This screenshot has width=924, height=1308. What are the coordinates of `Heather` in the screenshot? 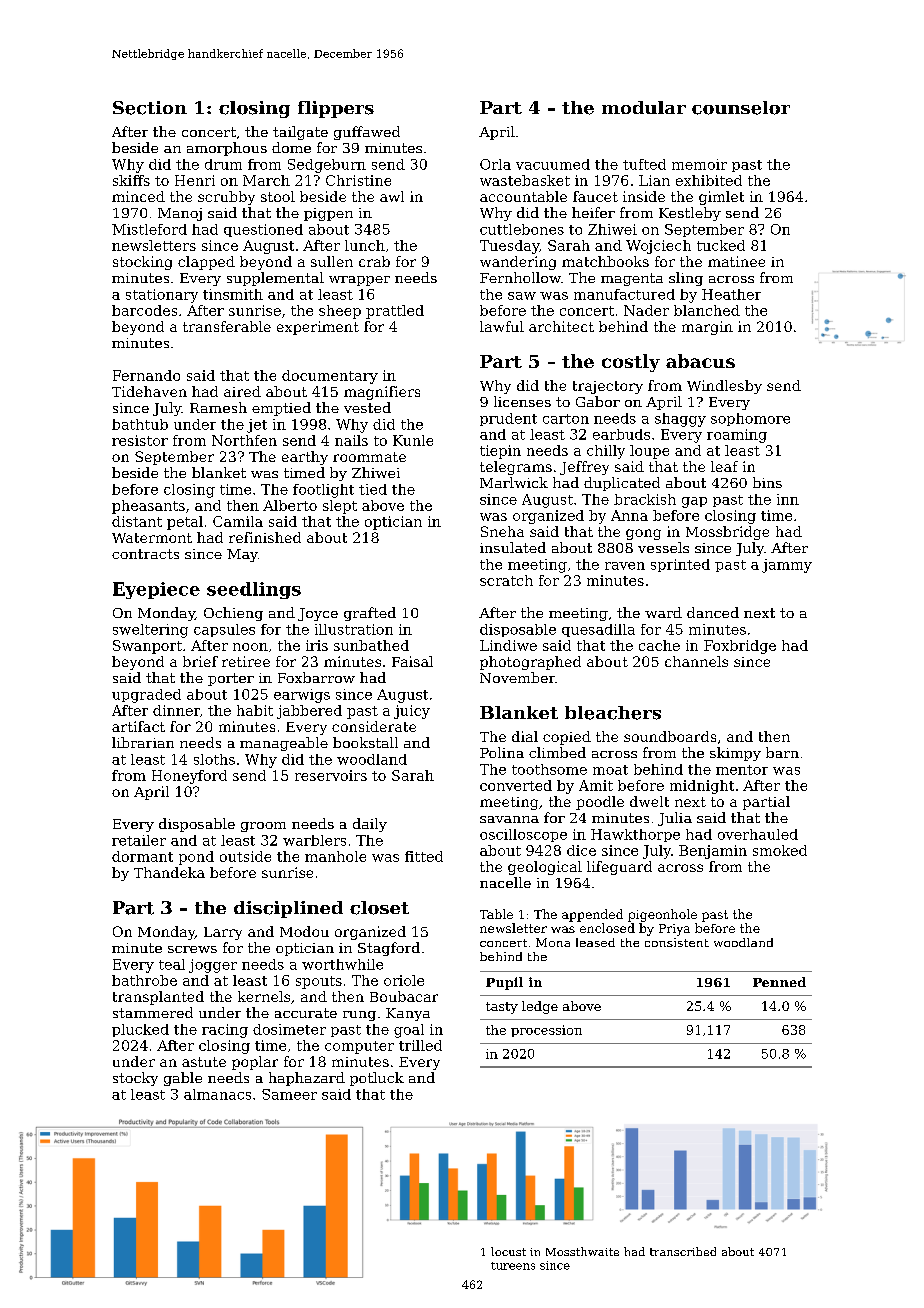 It's located at (731, 294).
